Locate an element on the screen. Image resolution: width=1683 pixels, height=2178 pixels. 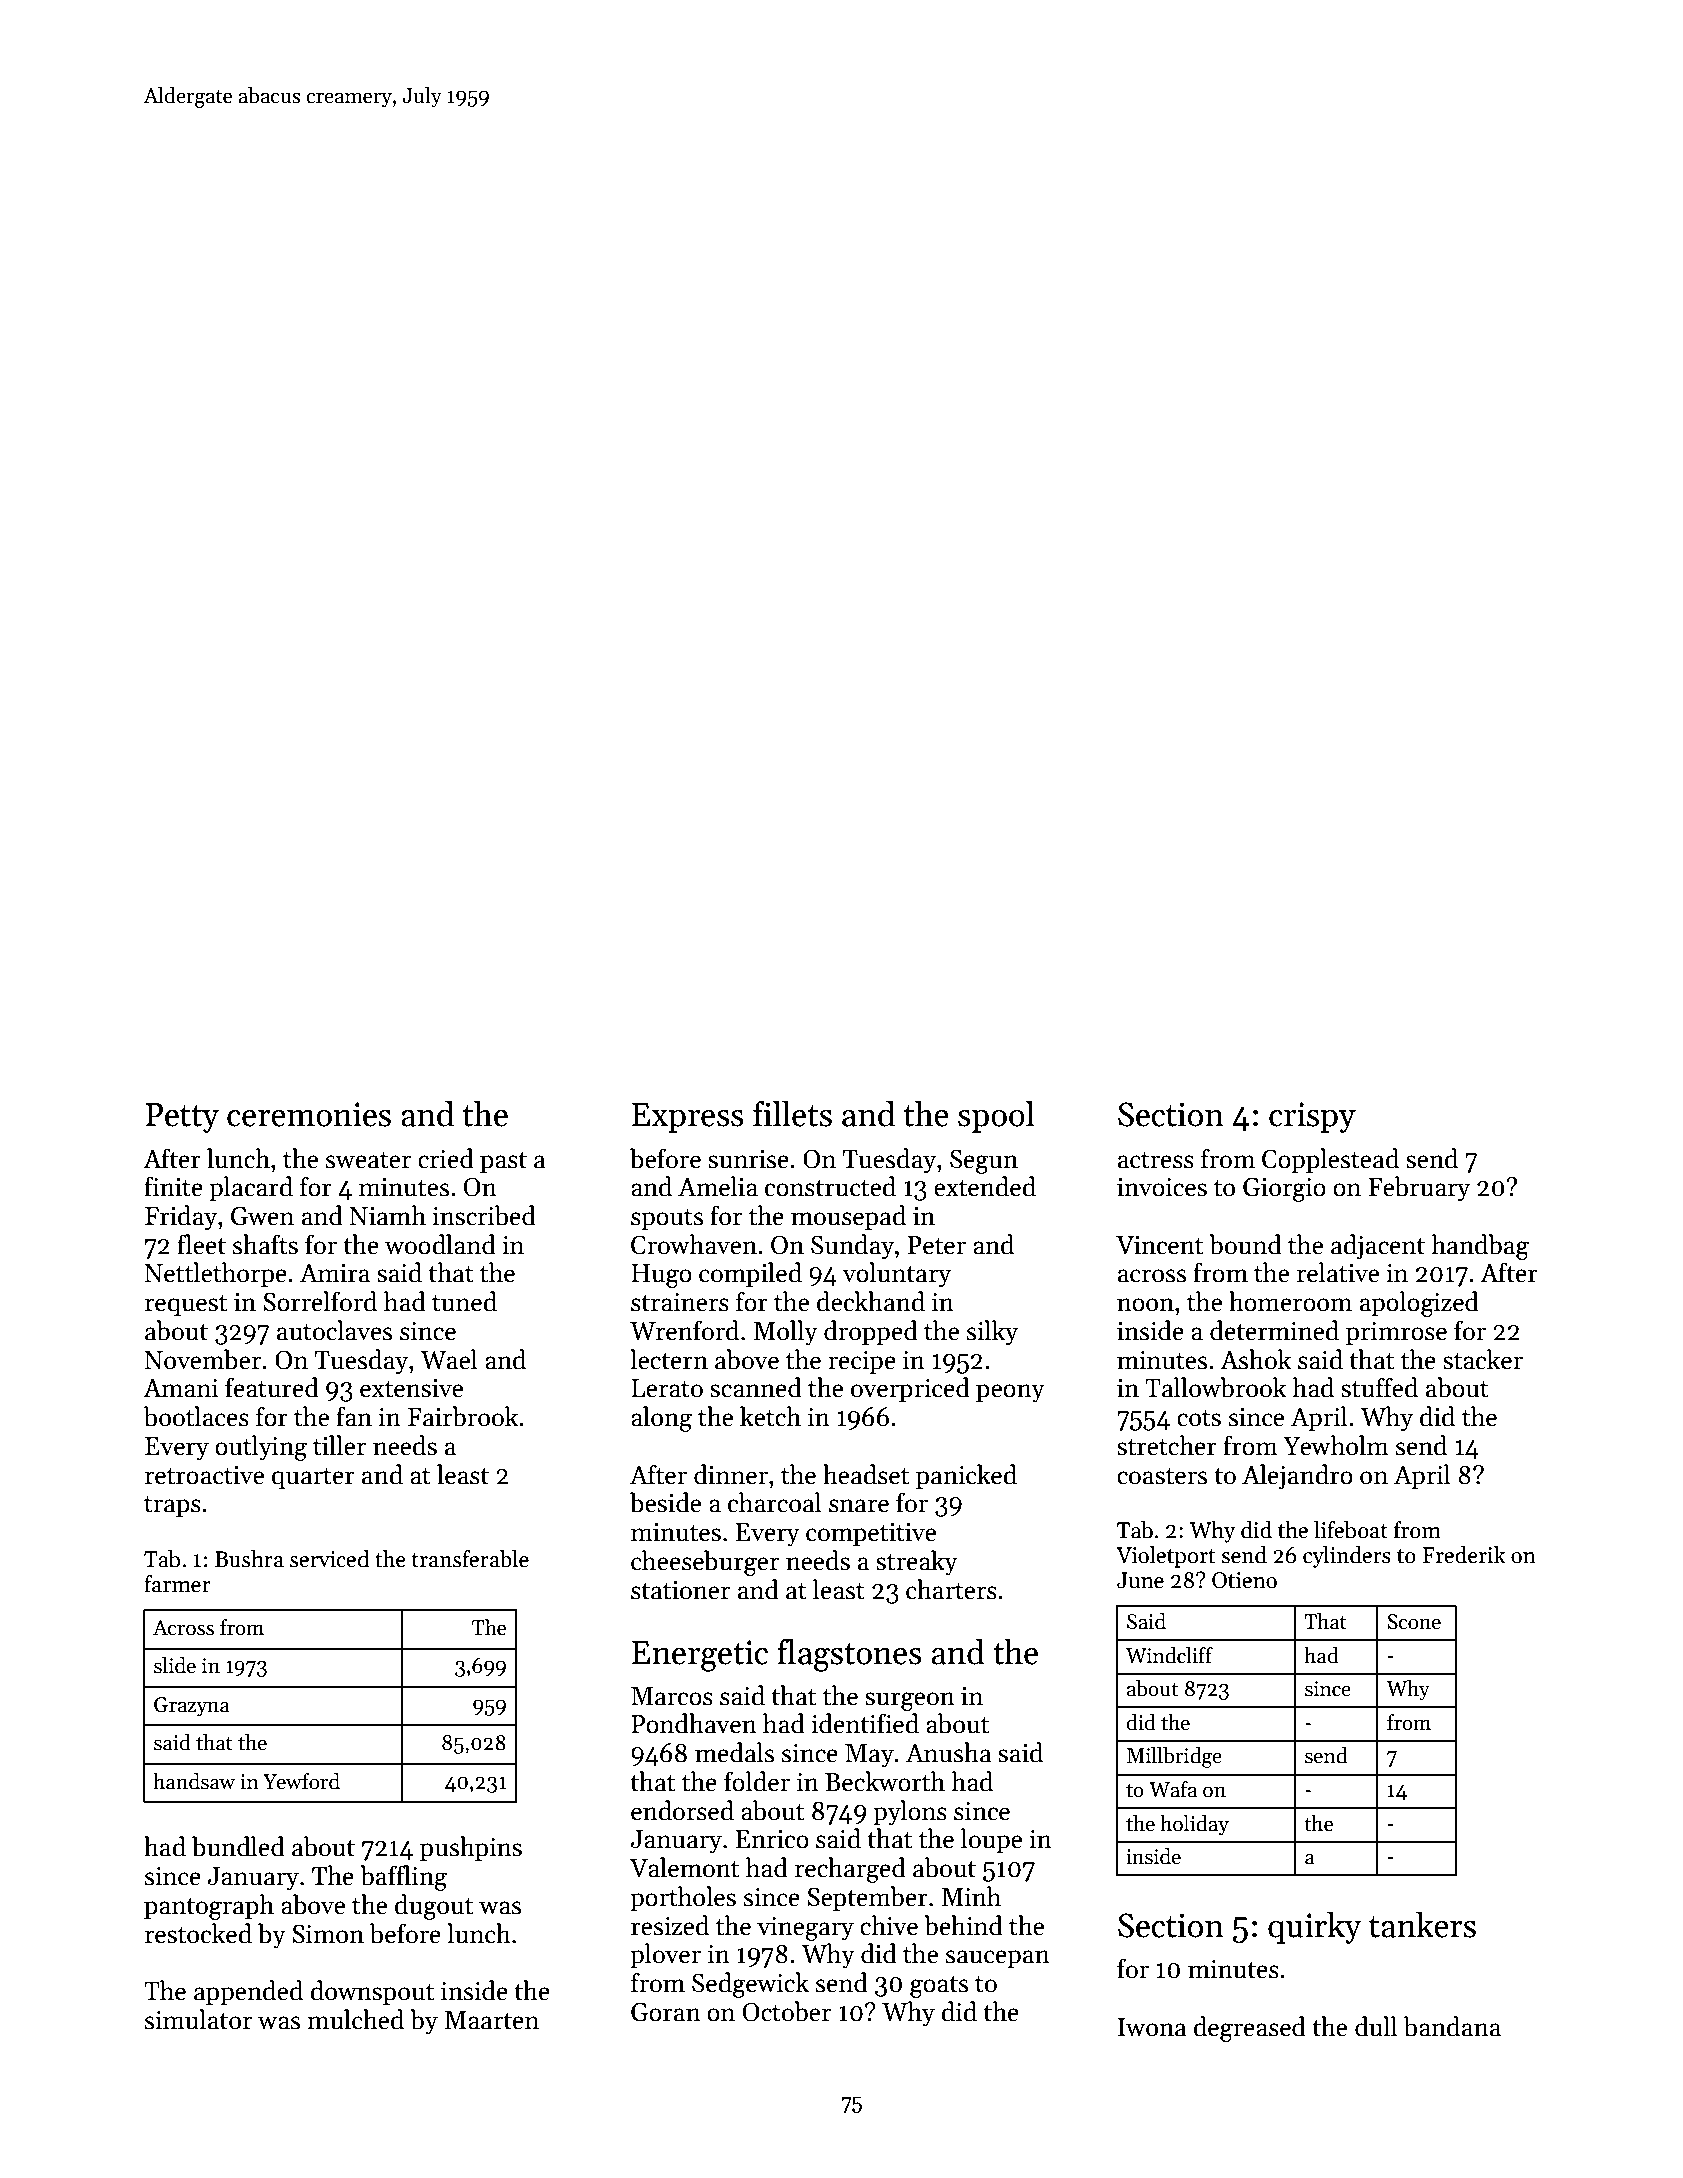
streaky is located at coordinates (917, 1563).
